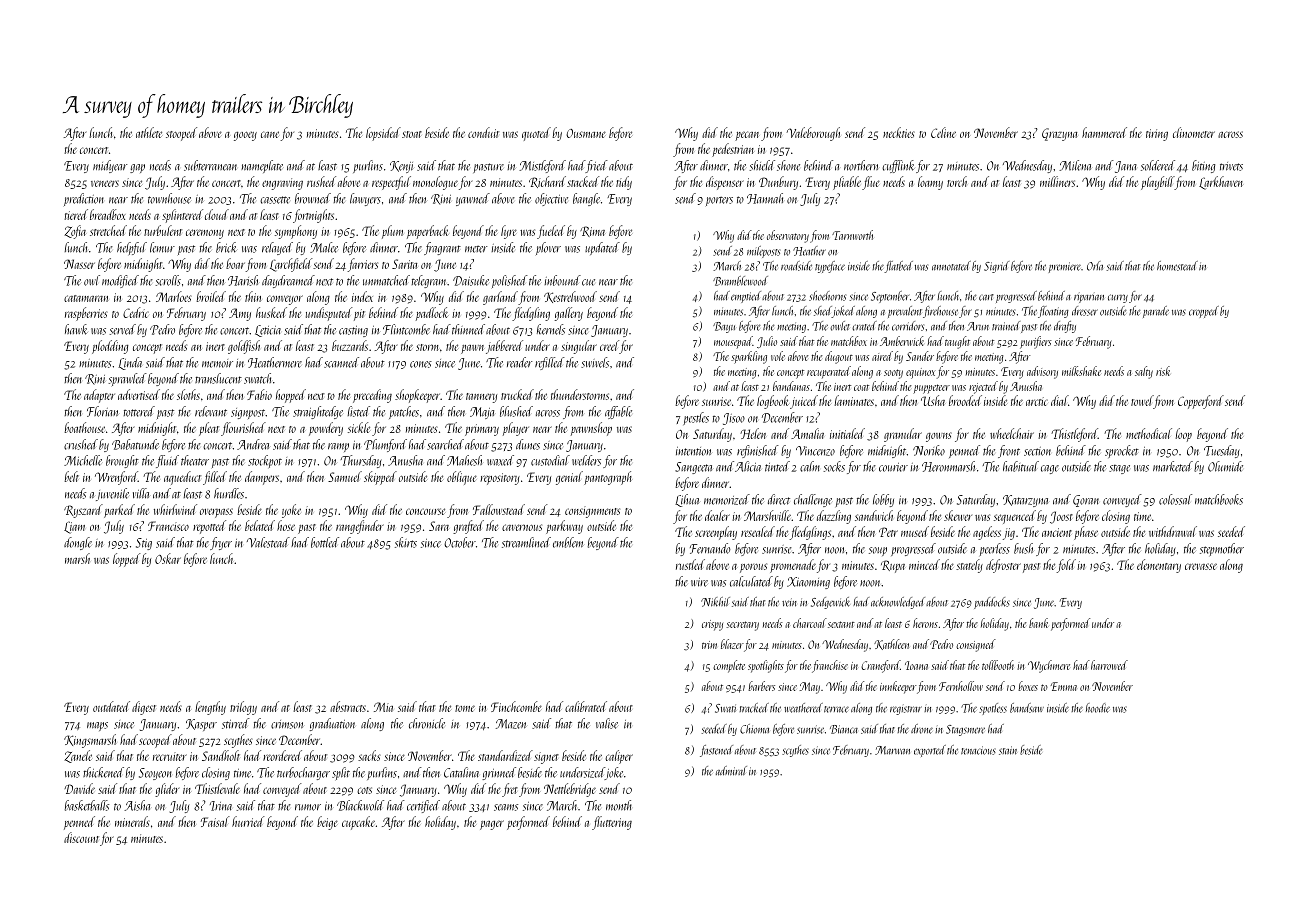 Image resolution: width=1308 pixels, height=924 pixels. Describe the element at coordinates (81, 837) in the screenshot. I see `discount` at that location.
